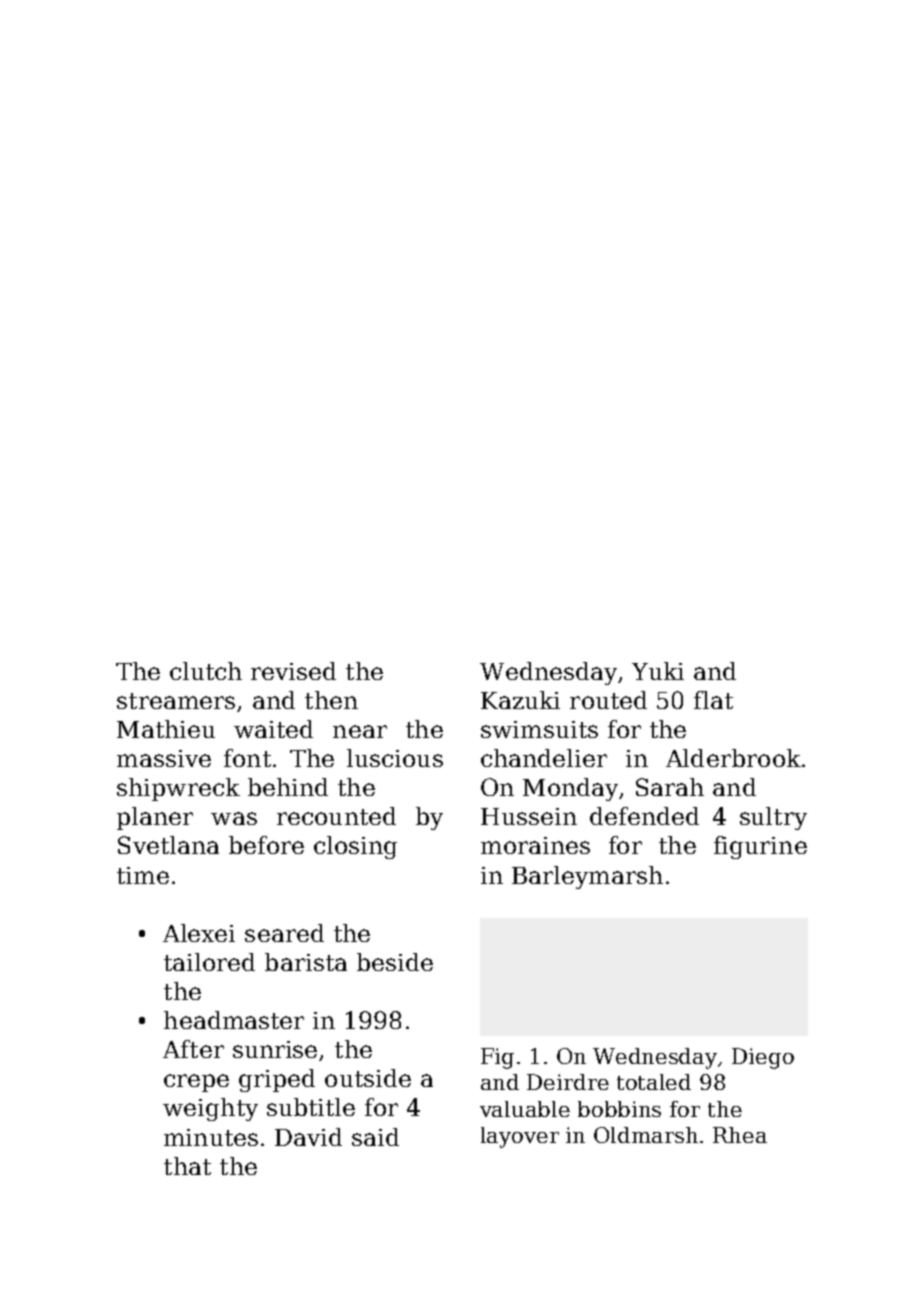 Image resolution: width=924 pixels, height=1311 pixels. What do you see at coordinates (713, 700) in the screenshot?
I see `flat` at bounding box center [713, 700].
